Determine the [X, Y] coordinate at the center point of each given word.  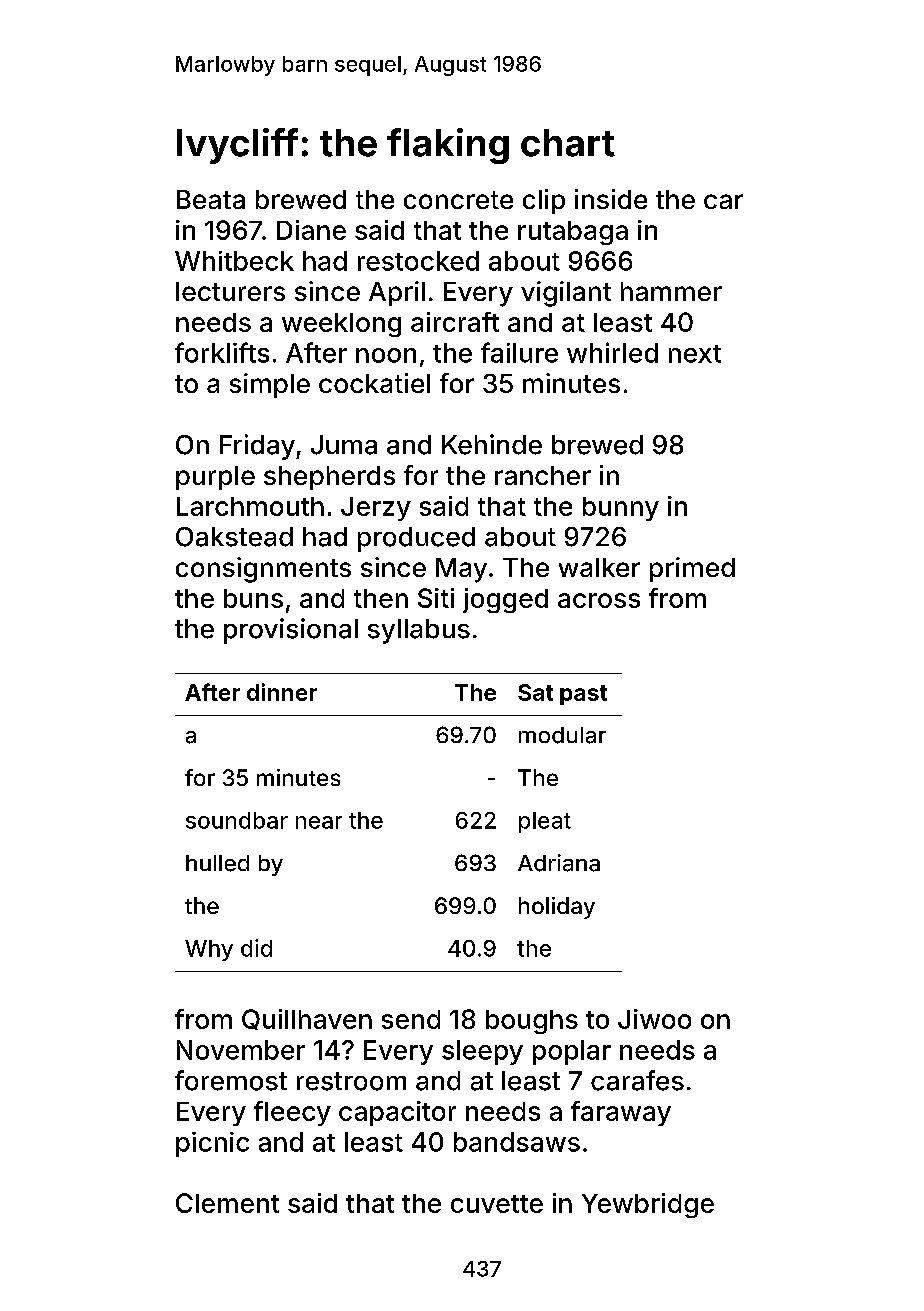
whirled [612, 352]
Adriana [559, 863]
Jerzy [376, 509]
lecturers [230, 291]
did [256, 948]
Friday [257, 447]
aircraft [455, 322]
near [319, 822]
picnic [212, 1144]
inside [611, 199]
